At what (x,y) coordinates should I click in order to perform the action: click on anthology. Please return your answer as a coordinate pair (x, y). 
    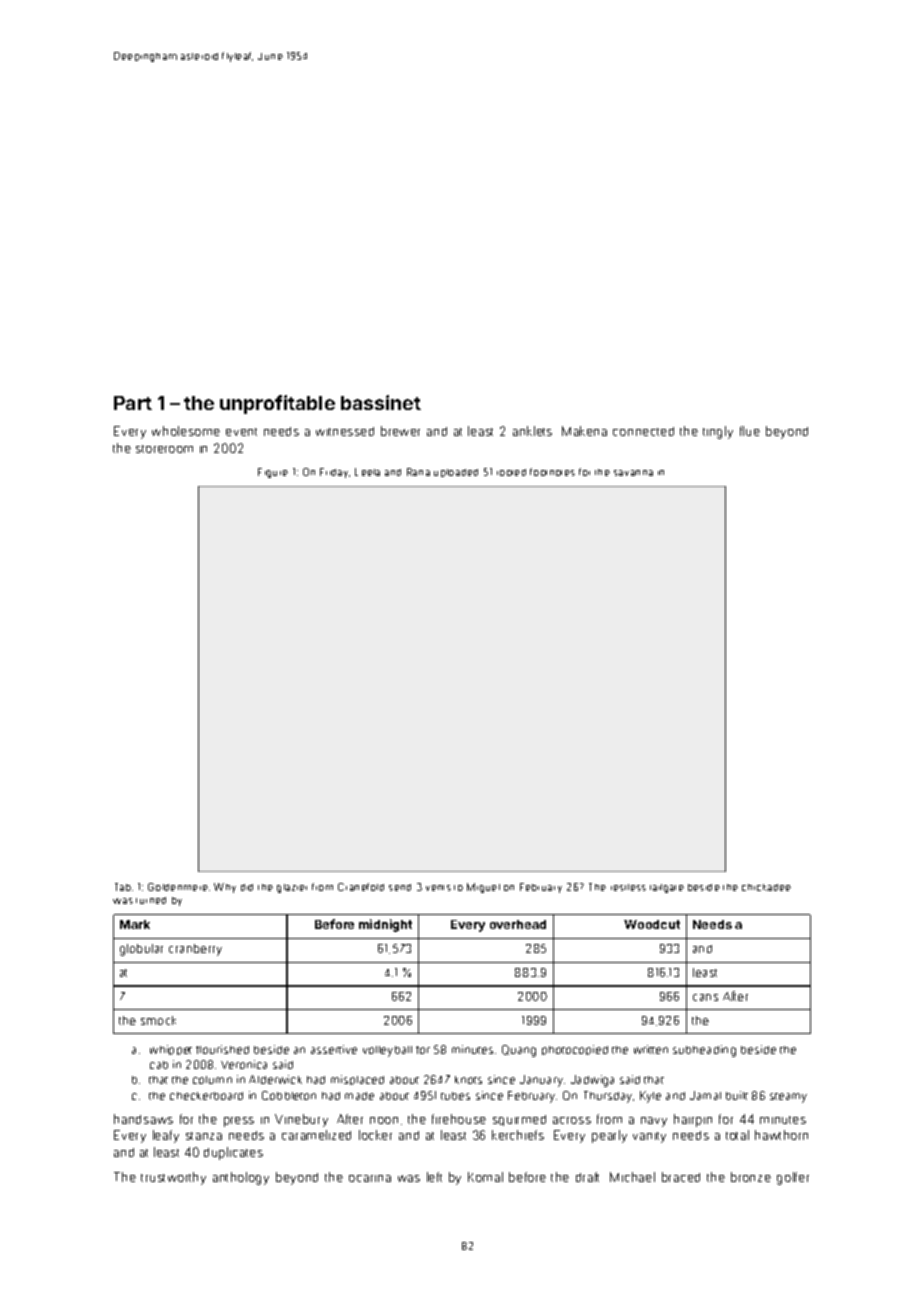
    Looking at the image, I should click on (241, 1178).
